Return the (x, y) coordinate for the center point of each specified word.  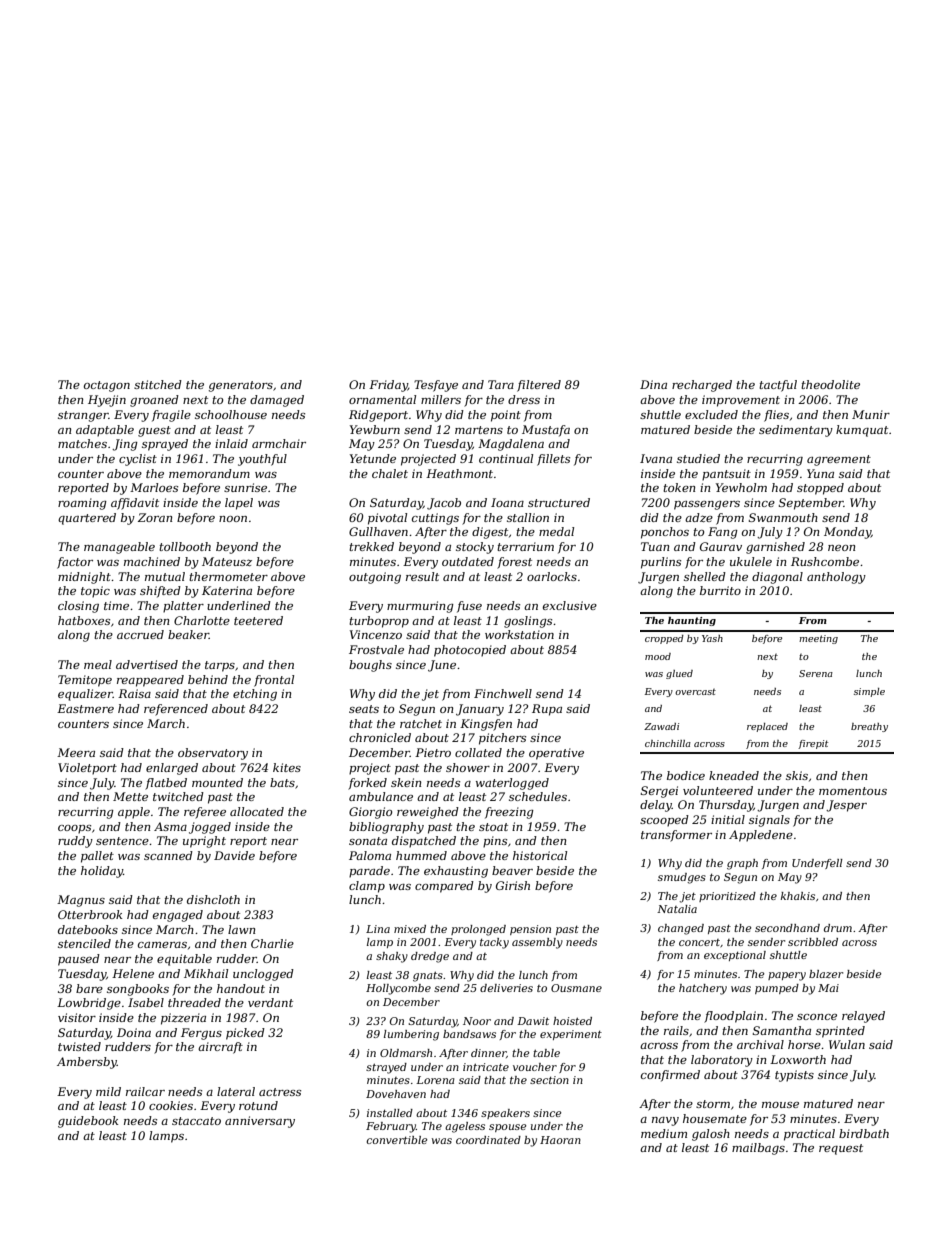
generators (241, 386)
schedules (538, 796)
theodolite (830, 384)
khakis (798, 896)
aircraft (220, 1048)
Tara (501, 384)
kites (287, 767)
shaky (392, 957)
